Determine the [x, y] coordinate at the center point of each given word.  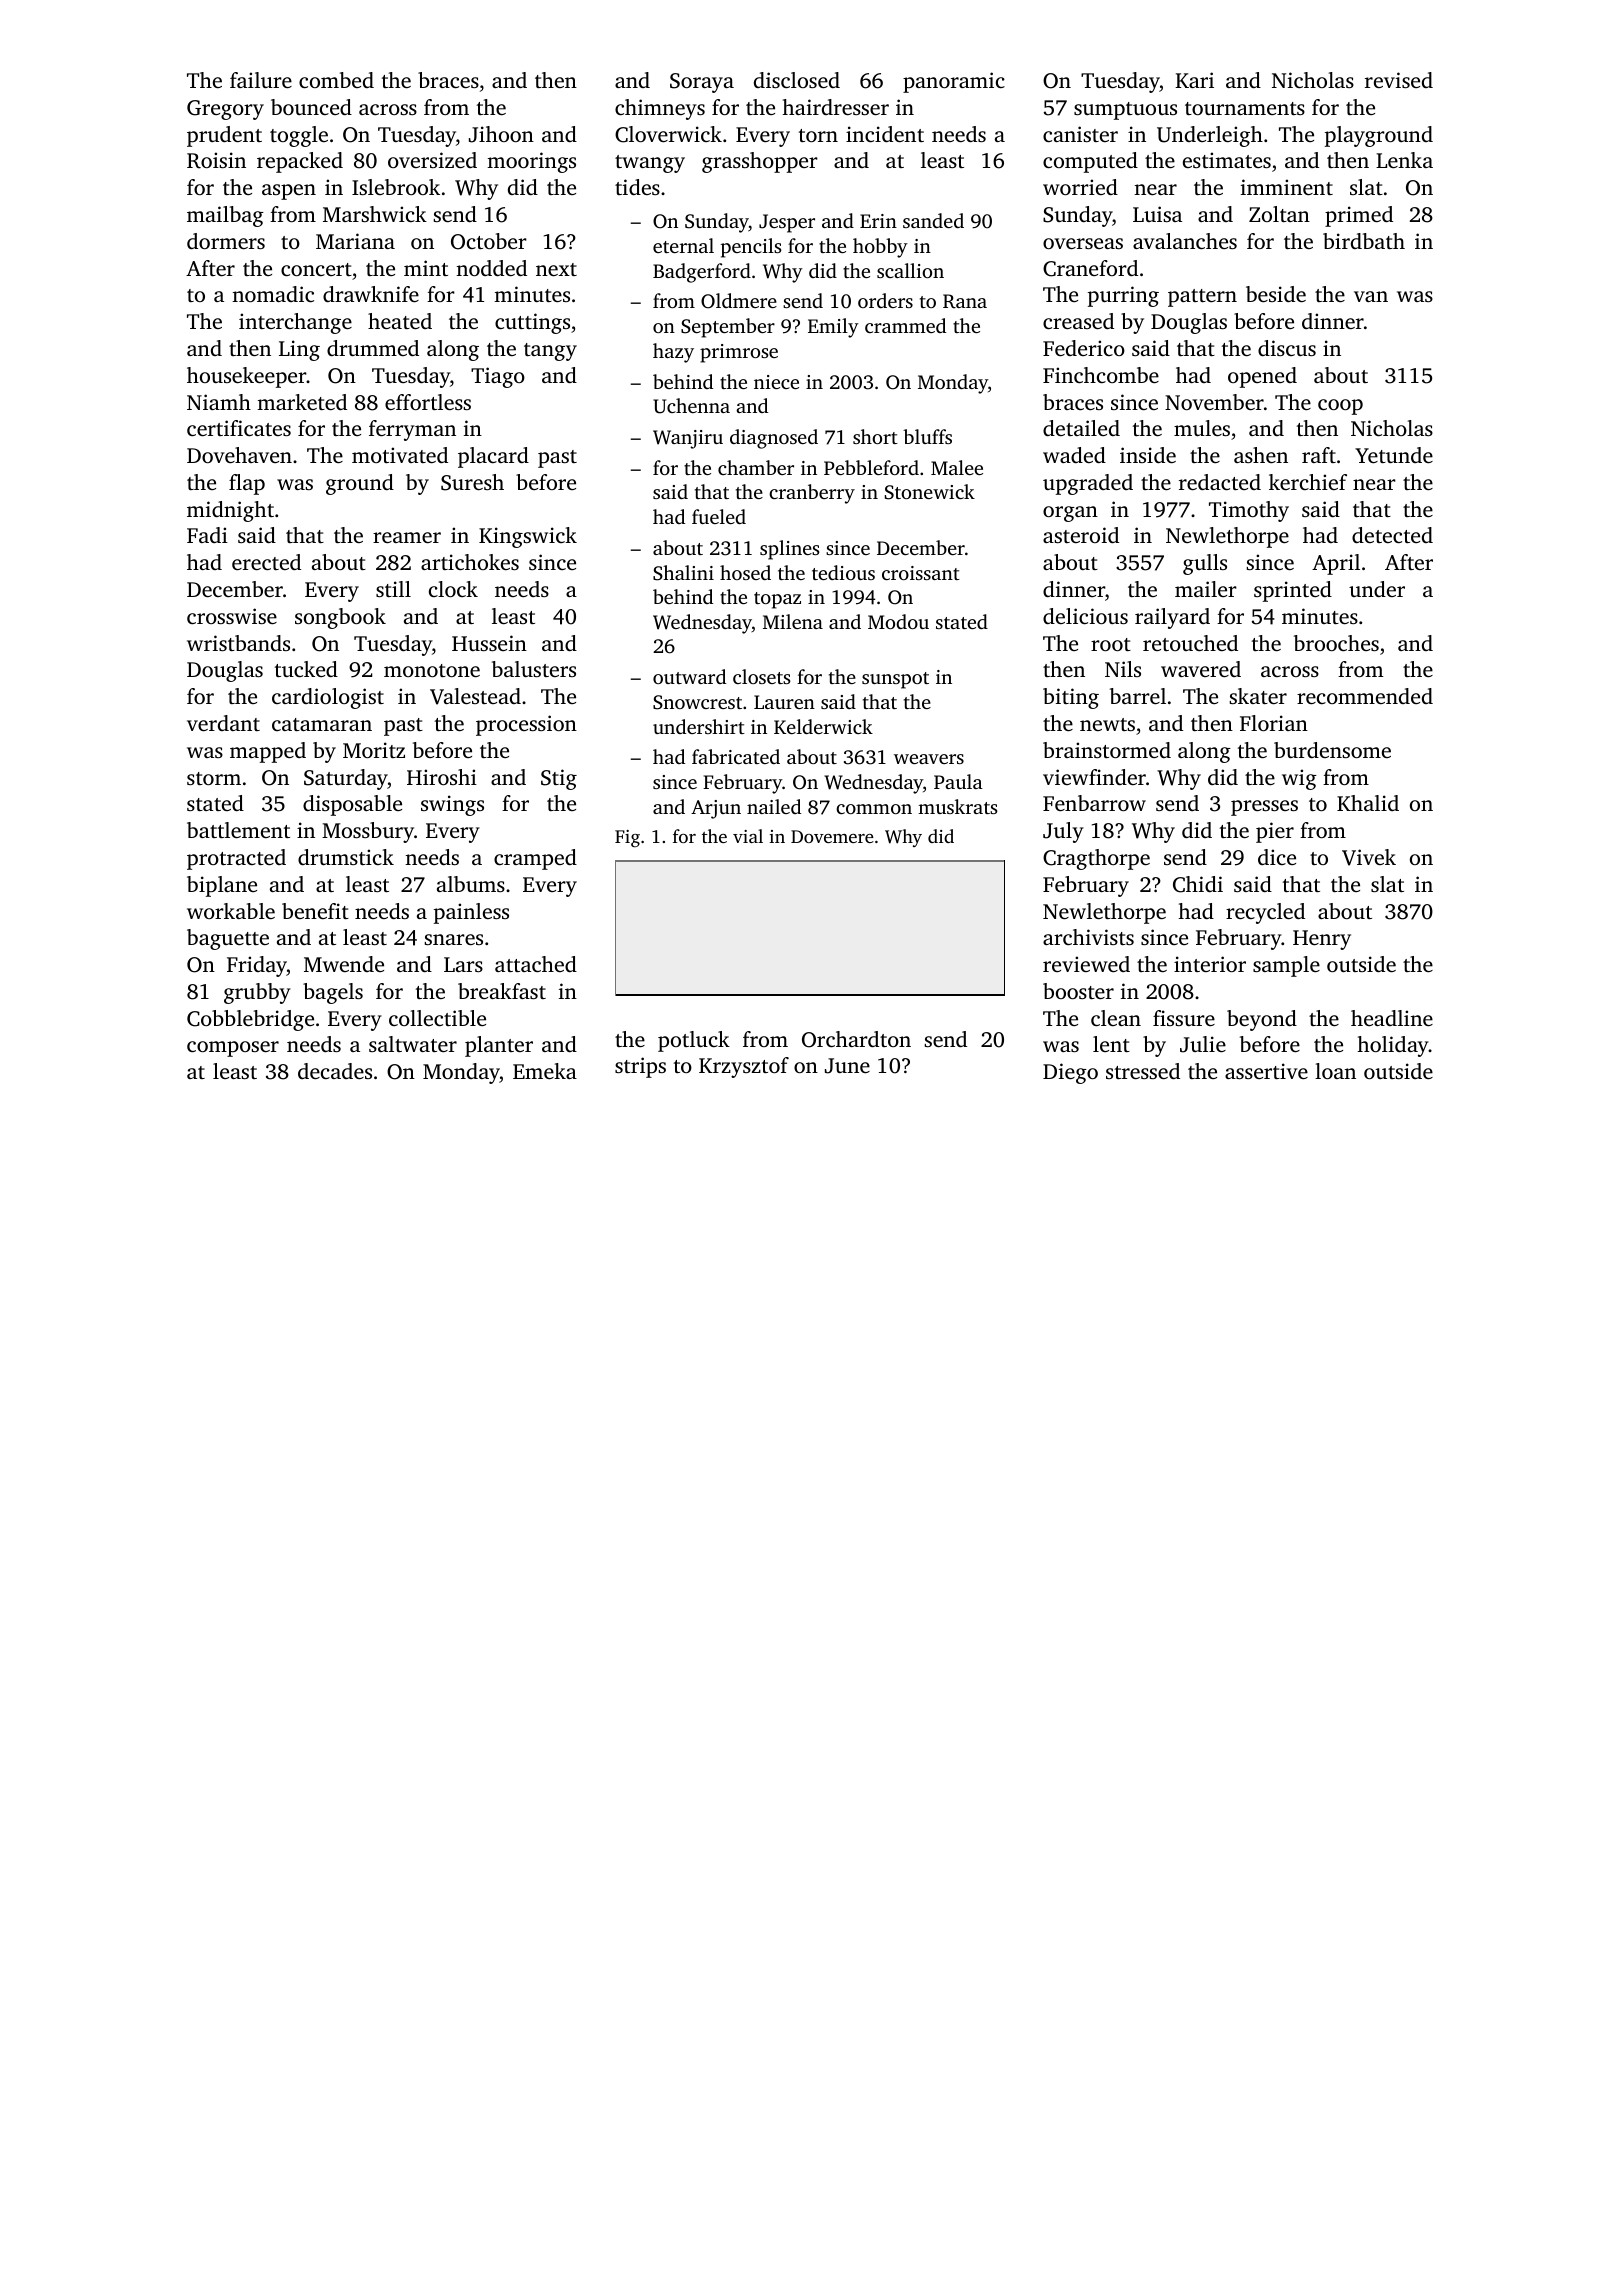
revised [1399, 80]
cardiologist [328, 698]
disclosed [797, 80]
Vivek [1369, 857]
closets [762, 676]
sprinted [1293, 591]
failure [261, 80]
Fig [627, 838]
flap [247, 484]
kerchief [1308, 482]
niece [776, 382]
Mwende [344, 964]
